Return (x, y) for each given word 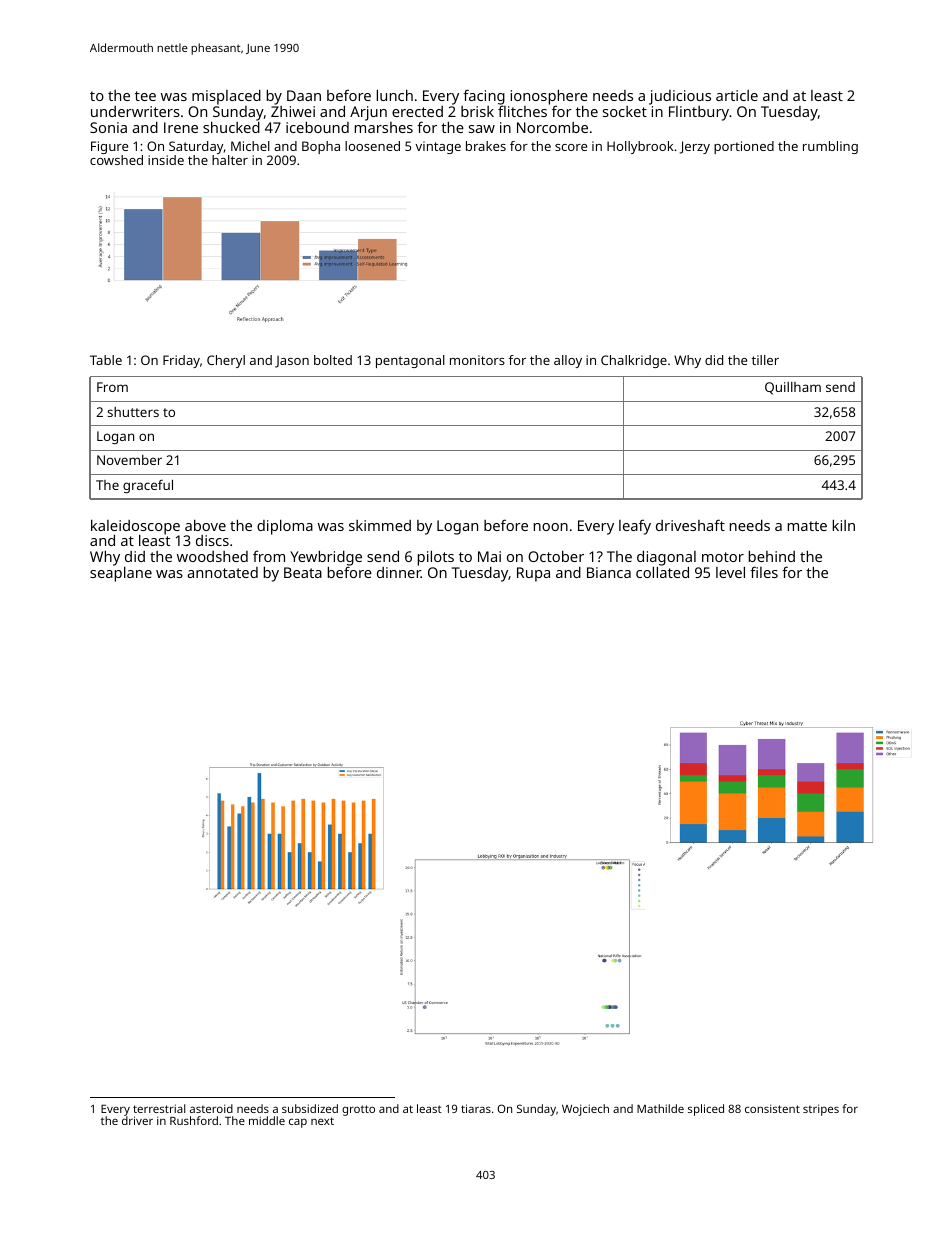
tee (145, 96)
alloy (568, 361)
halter (230, 160)
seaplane (121, 574)
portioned (744, 147)
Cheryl (226, 361)
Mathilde (660, 1108)
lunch (395, 95)
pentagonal (410, 361)
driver (137, 1120)
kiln (844, 525)
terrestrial (159, 1108)
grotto (358, 1110)
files (764, 572)
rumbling (830, 147)
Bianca (609, 572)
